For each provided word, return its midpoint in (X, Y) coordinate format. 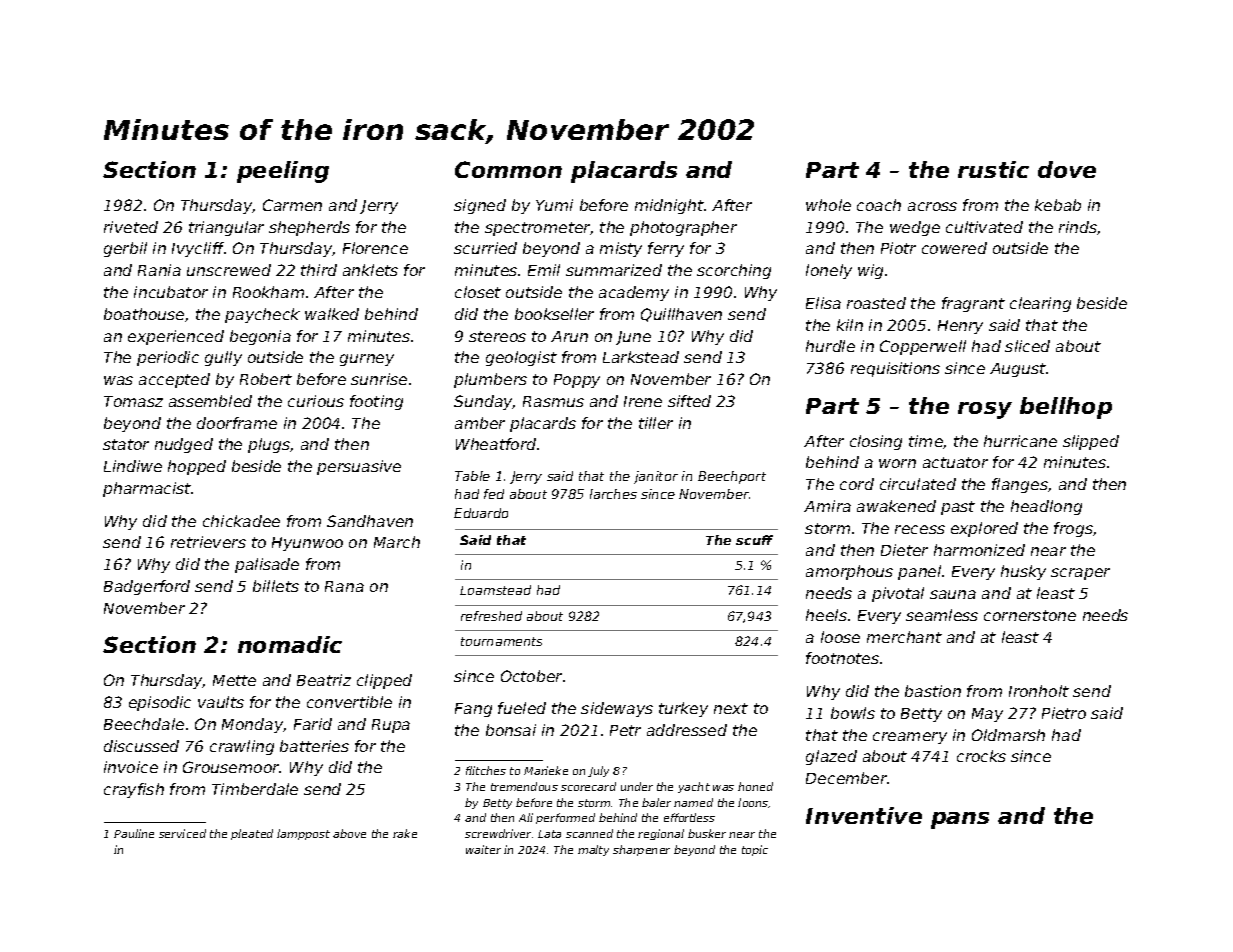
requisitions (895, 369)
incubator (171, 292)
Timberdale (255, 789)
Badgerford (147, 587)
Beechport (732, 477)
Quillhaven (681, 315)
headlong (1046, 507)
